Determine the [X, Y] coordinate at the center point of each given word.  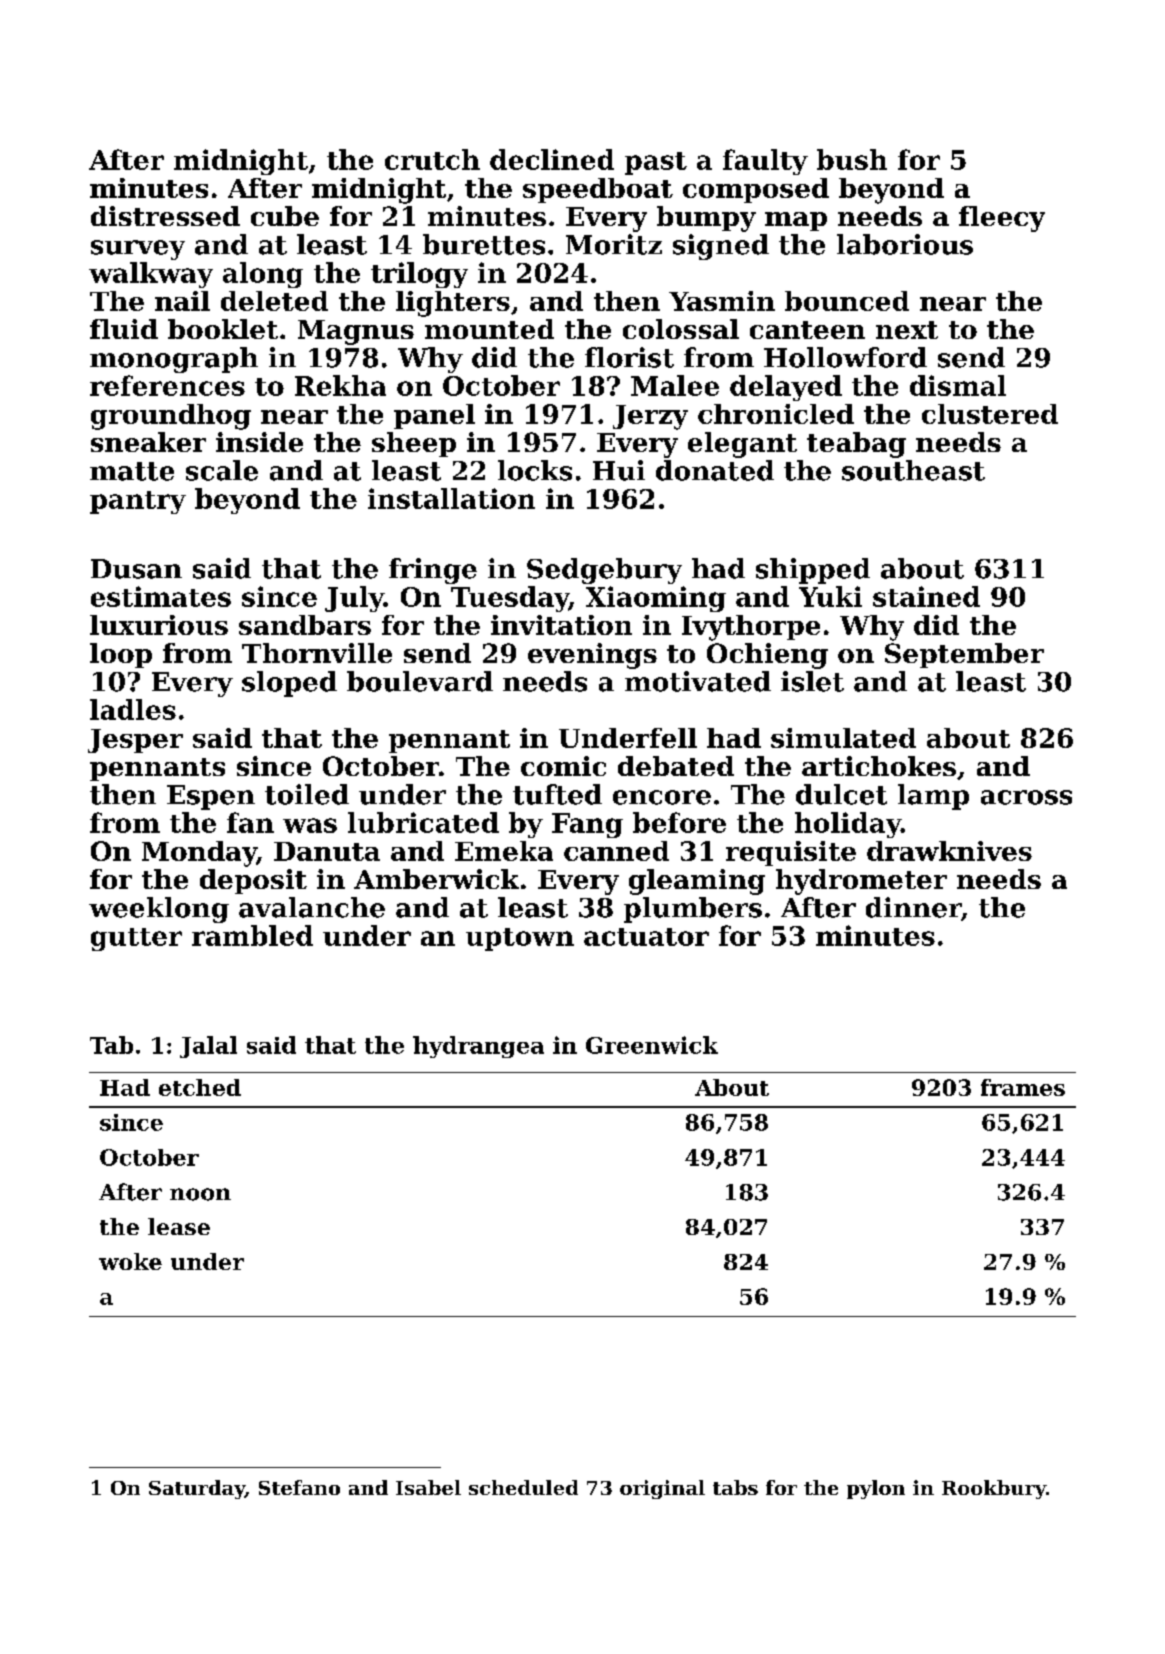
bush [852, 159]
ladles [133, 709]
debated [676, 766]
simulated [843, 738]
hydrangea [478, 1047]
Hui [619, 470]
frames [1023, 1087]
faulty [765, 162]
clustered [990, 414]
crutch [432, 159]
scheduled [523, 1487]
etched [200, 1087]
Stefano [299, 1487]
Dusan [136, 569]
